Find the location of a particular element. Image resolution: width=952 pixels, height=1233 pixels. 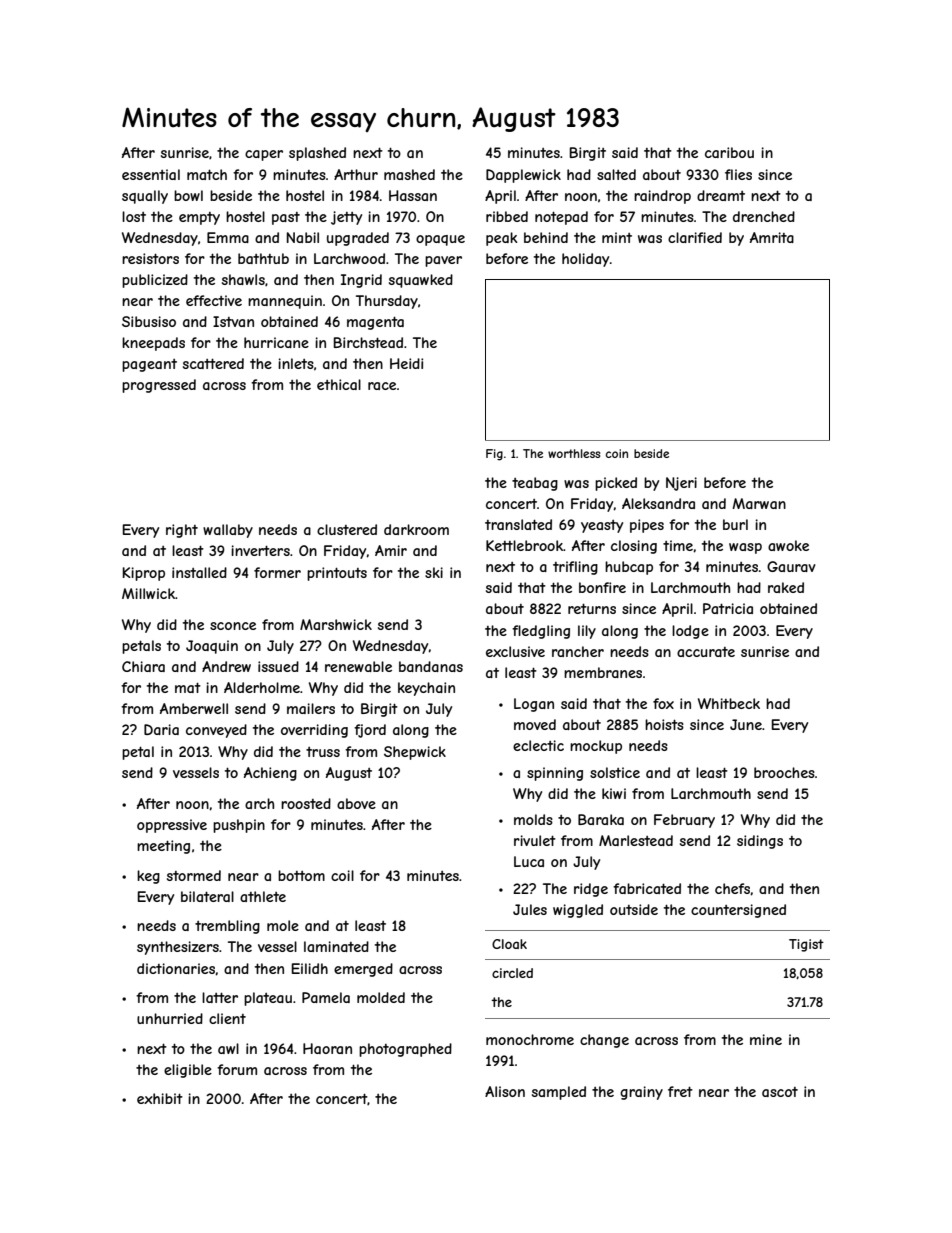

Dapplewick is located at coordinates (523, 176).
